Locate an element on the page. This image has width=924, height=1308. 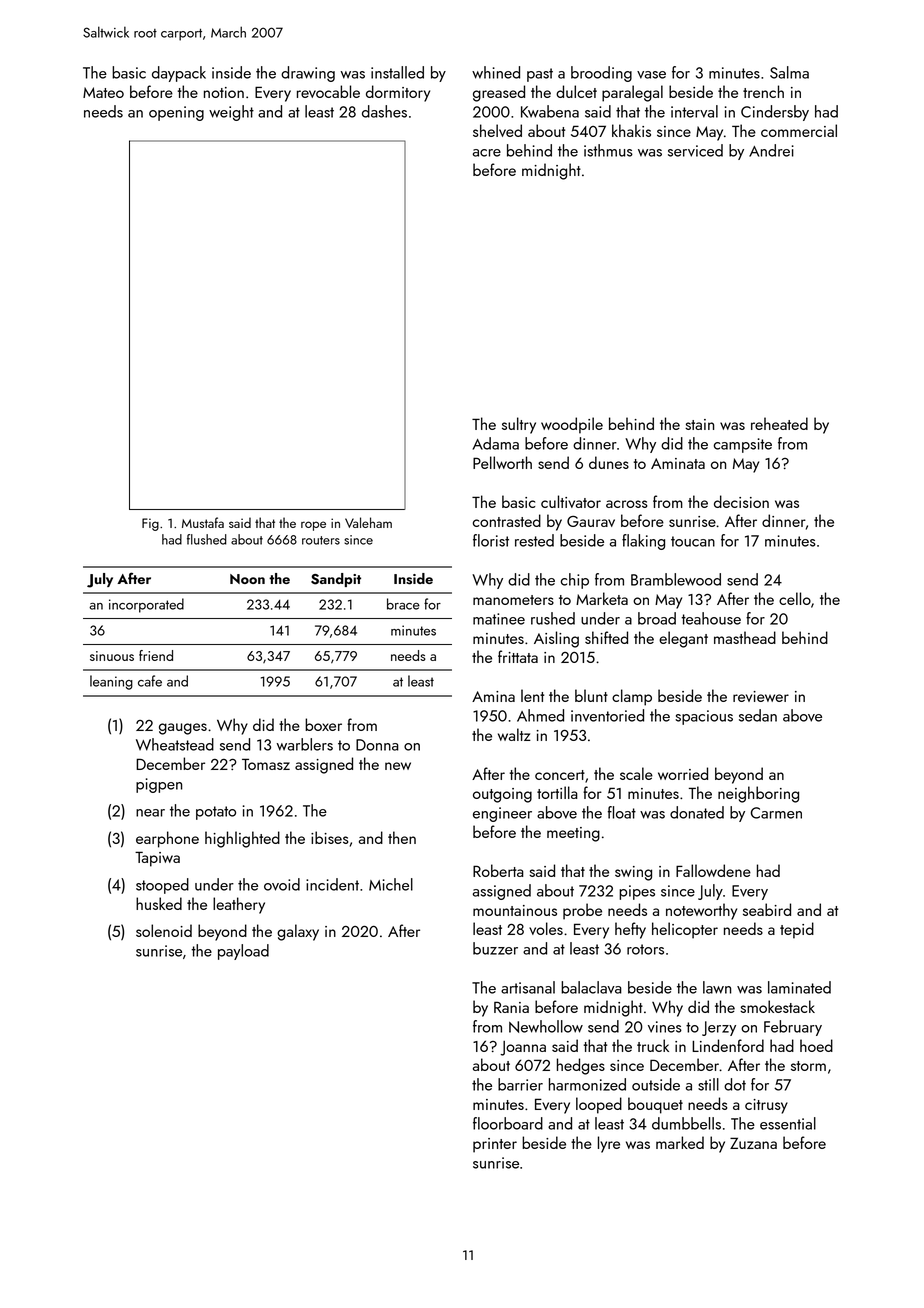
Donna is located at coordinates (377, 745).
